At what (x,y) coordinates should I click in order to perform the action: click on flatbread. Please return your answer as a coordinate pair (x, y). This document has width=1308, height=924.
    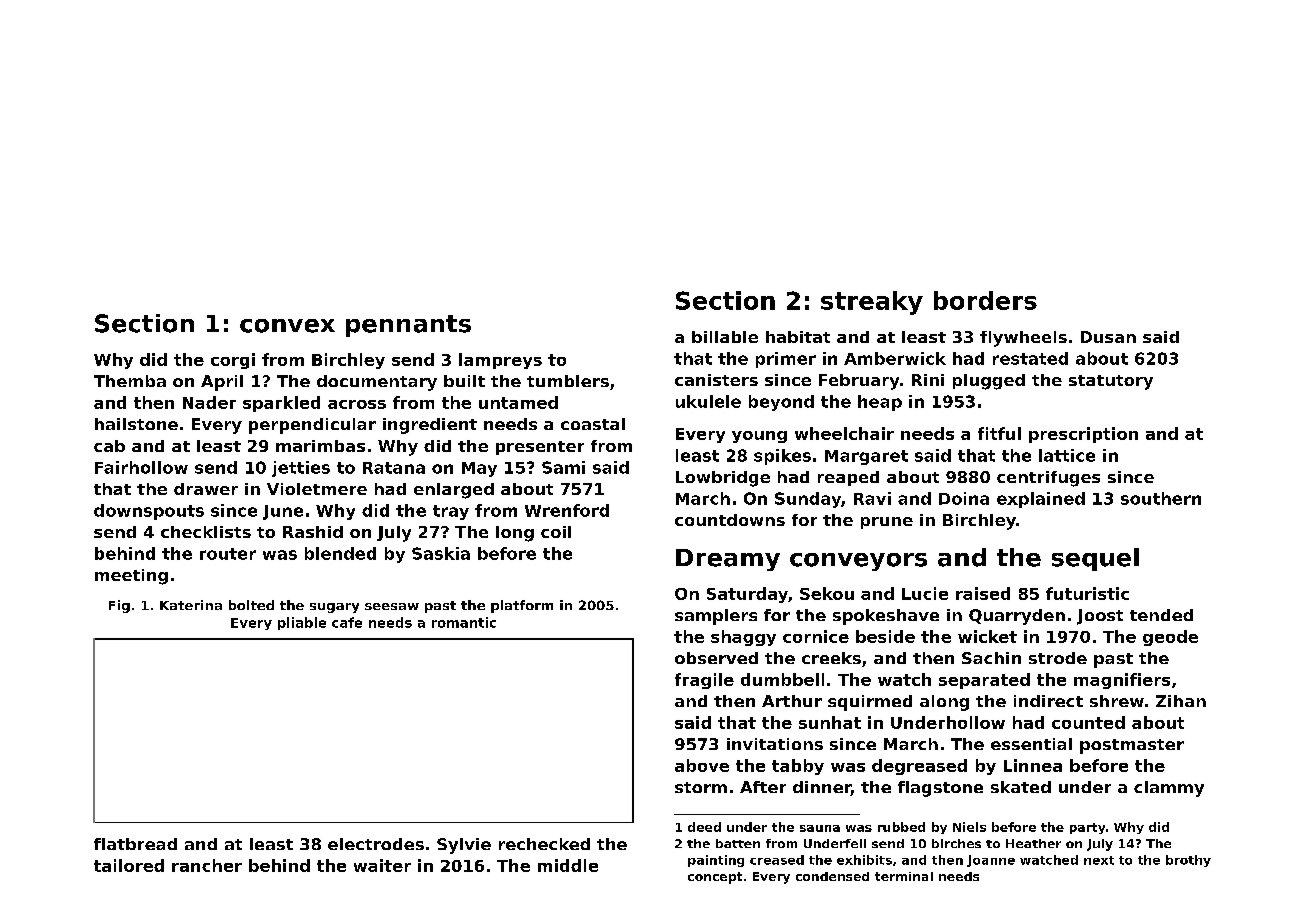
    Looking at the image, I should click on (135, 844).
